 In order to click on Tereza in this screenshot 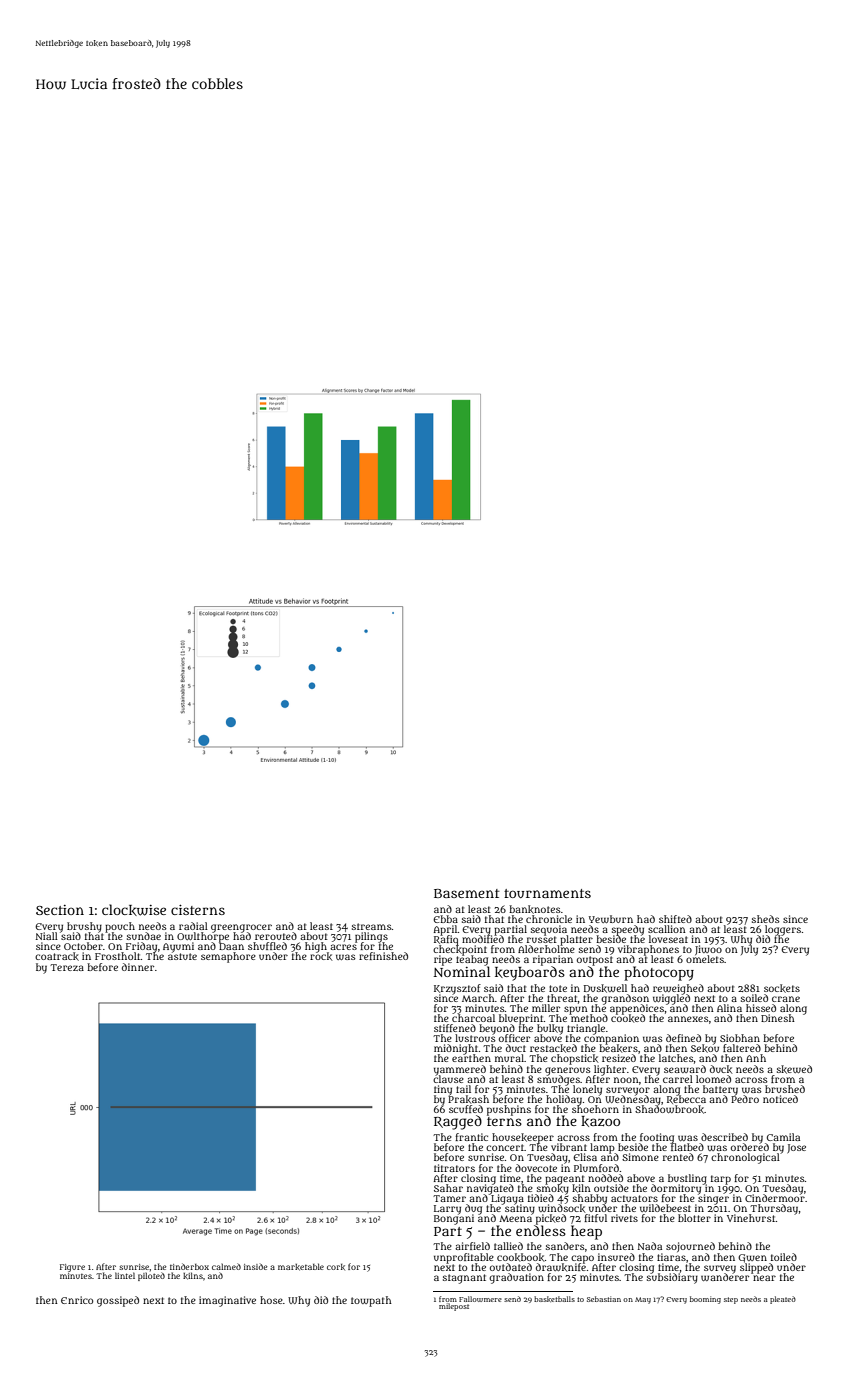, I will do `click(67, 967)`.
